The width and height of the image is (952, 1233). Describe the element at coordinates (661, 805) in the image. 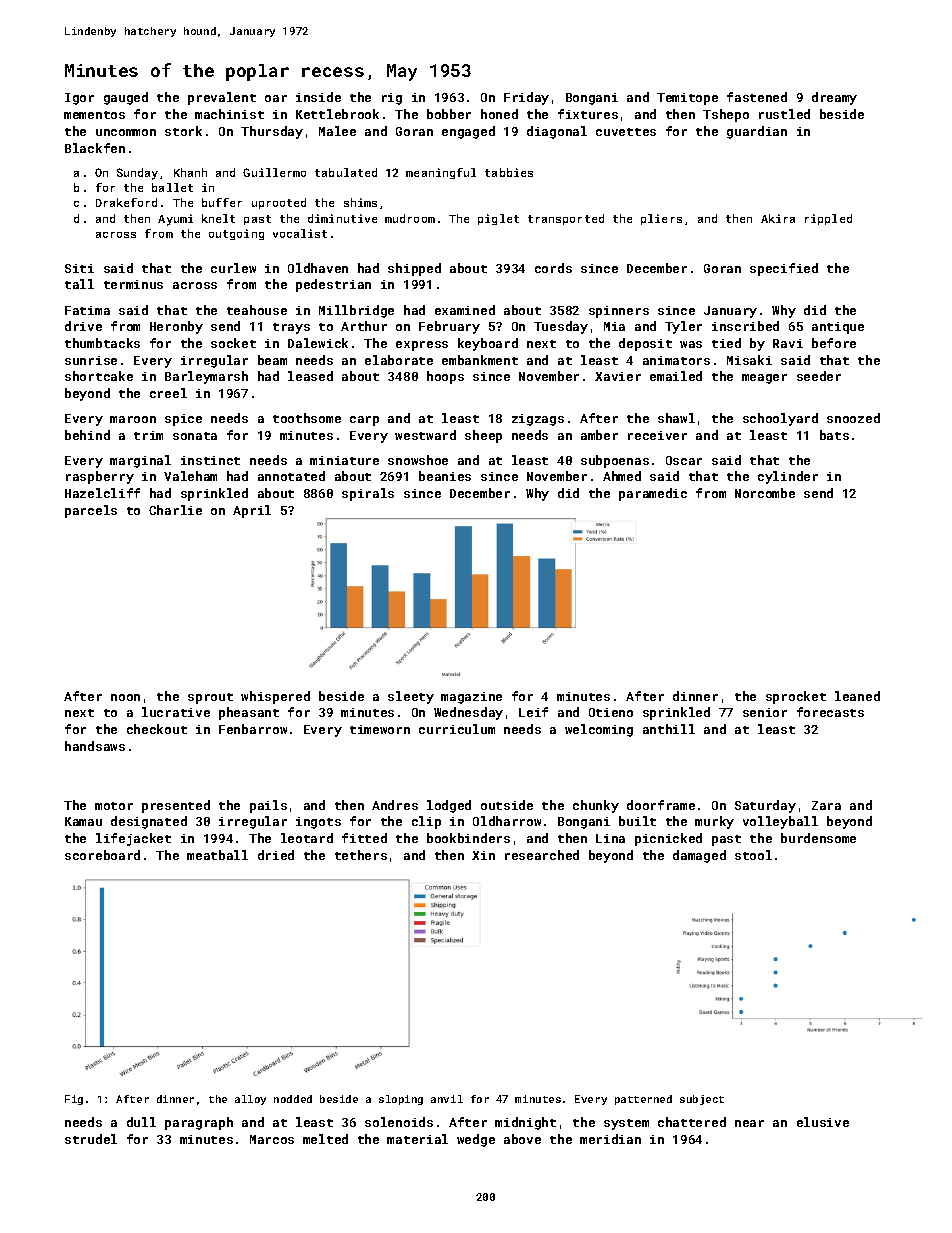

I see `doorframe` at that location.
